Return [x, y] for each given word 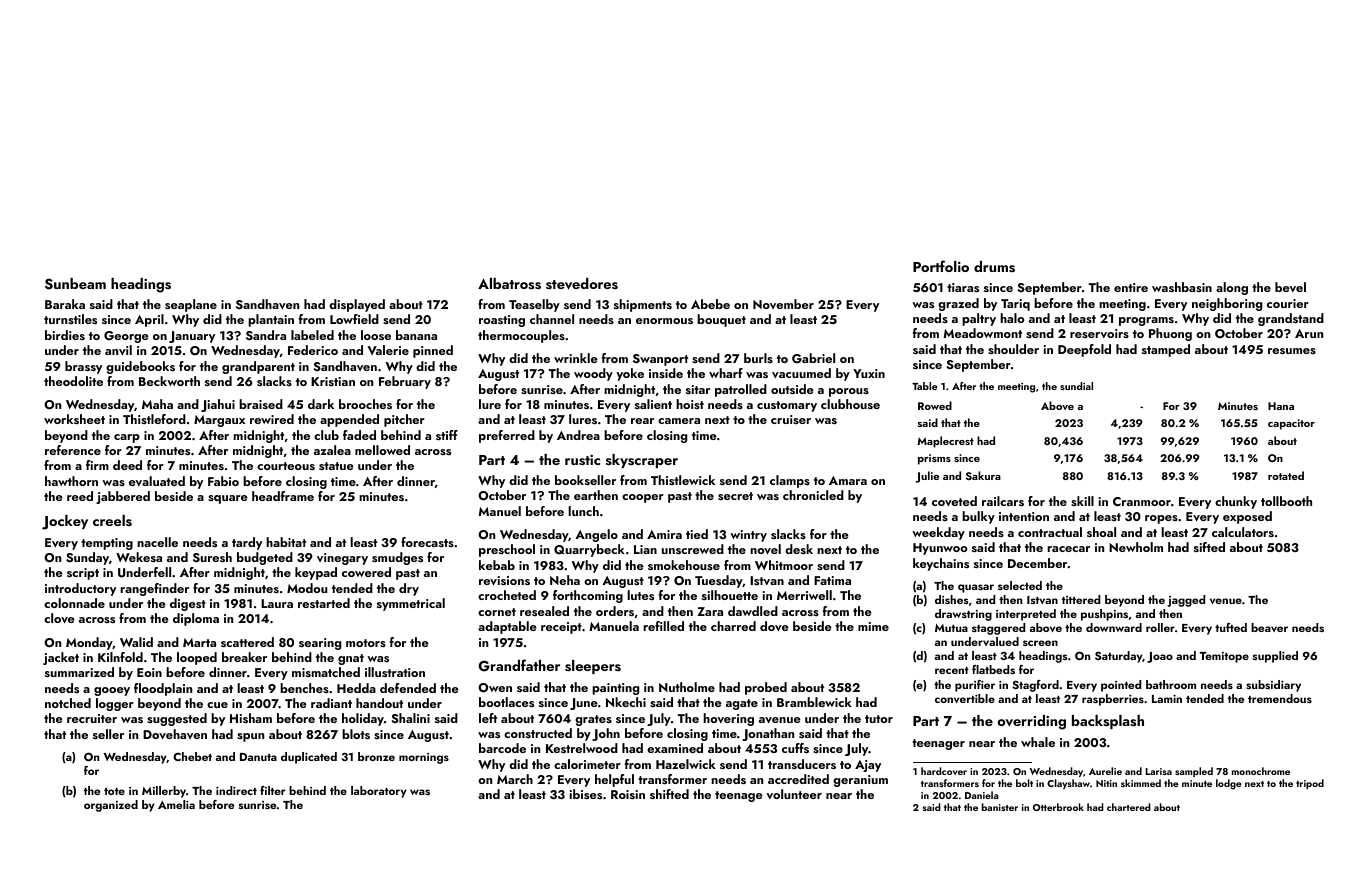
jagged [1186, 601]
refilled [663, 626]
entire [1131, 287]
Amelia [176, 804]
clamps [790, 481]
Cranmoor [1142, 501]
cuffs [795, 748]
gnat [351, 659]
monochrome [1261, 771]
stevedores [582, 284]
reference [73, 450]
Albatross [509, 284]
